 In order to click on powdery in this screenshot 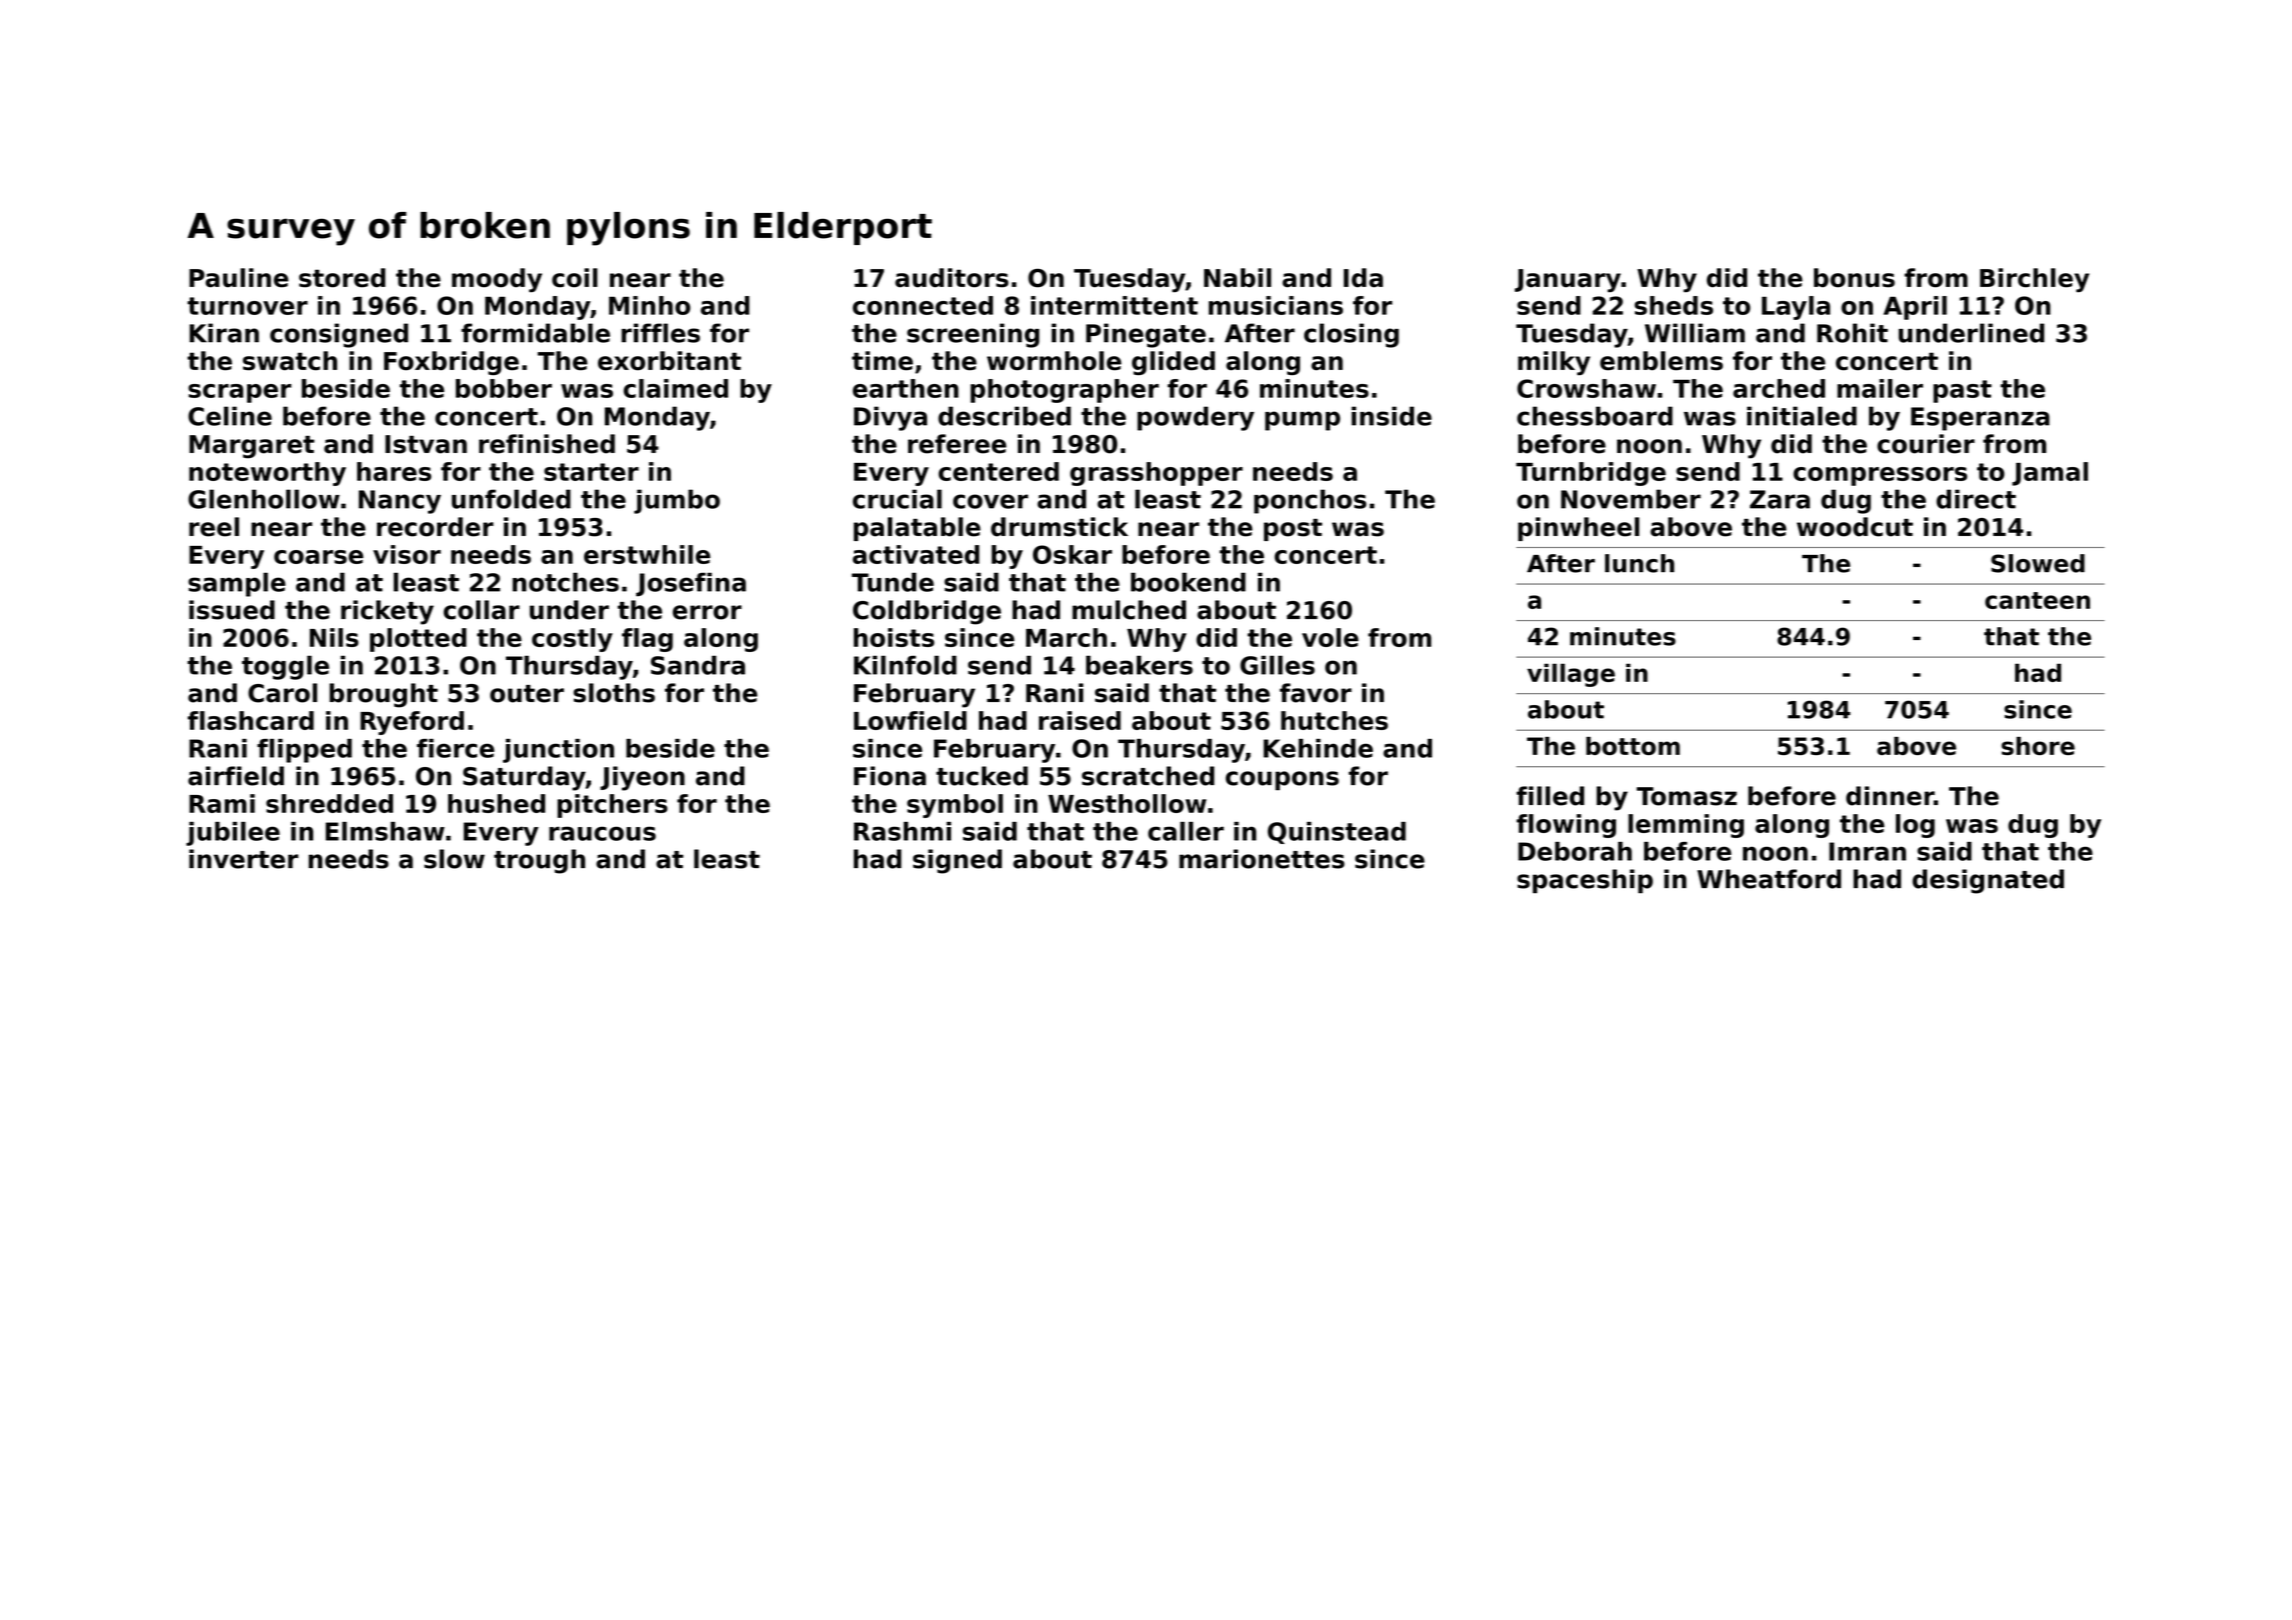, I will do `click(1195, 418)`.
